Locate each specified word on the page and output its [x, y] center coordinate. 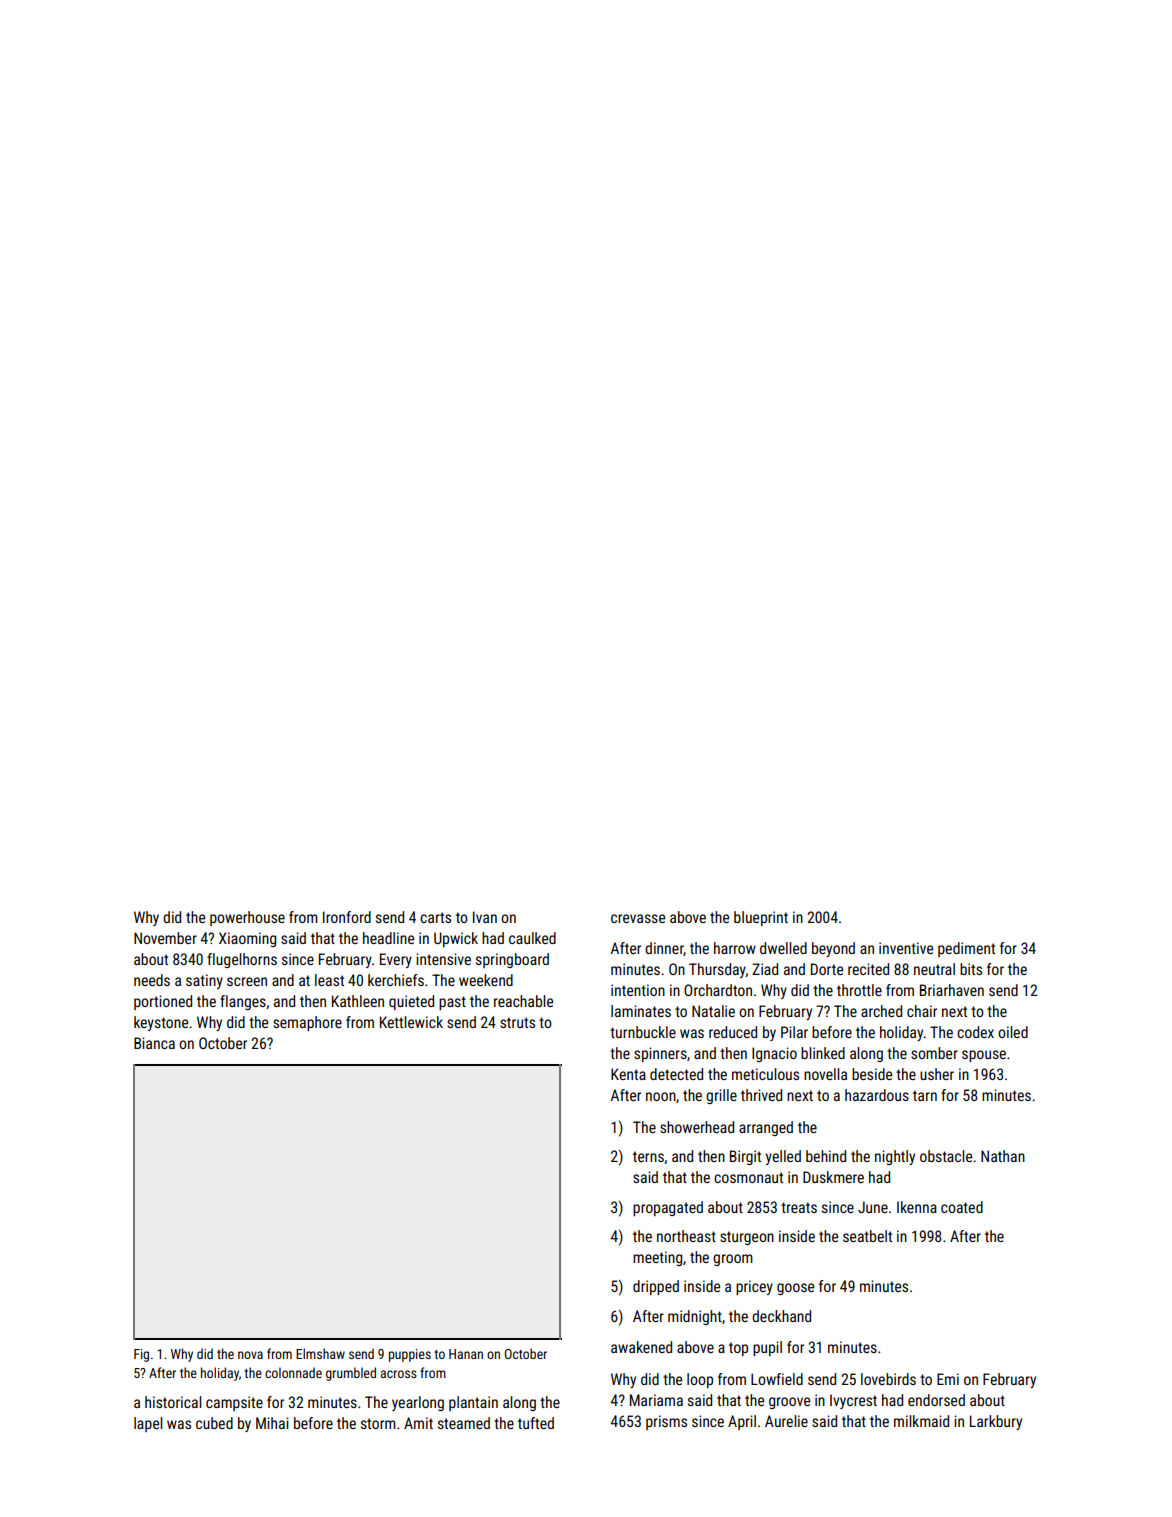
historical [173, 1402]
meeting [657, 1258]
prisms [666, 1422]
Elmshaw [320, 1353]
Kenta [628, 1074]
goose [795, 1289]
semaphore [307, 1023]
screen [247, 981]
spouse [984, 1056]
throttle [859, 990]
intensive [443, 959]
